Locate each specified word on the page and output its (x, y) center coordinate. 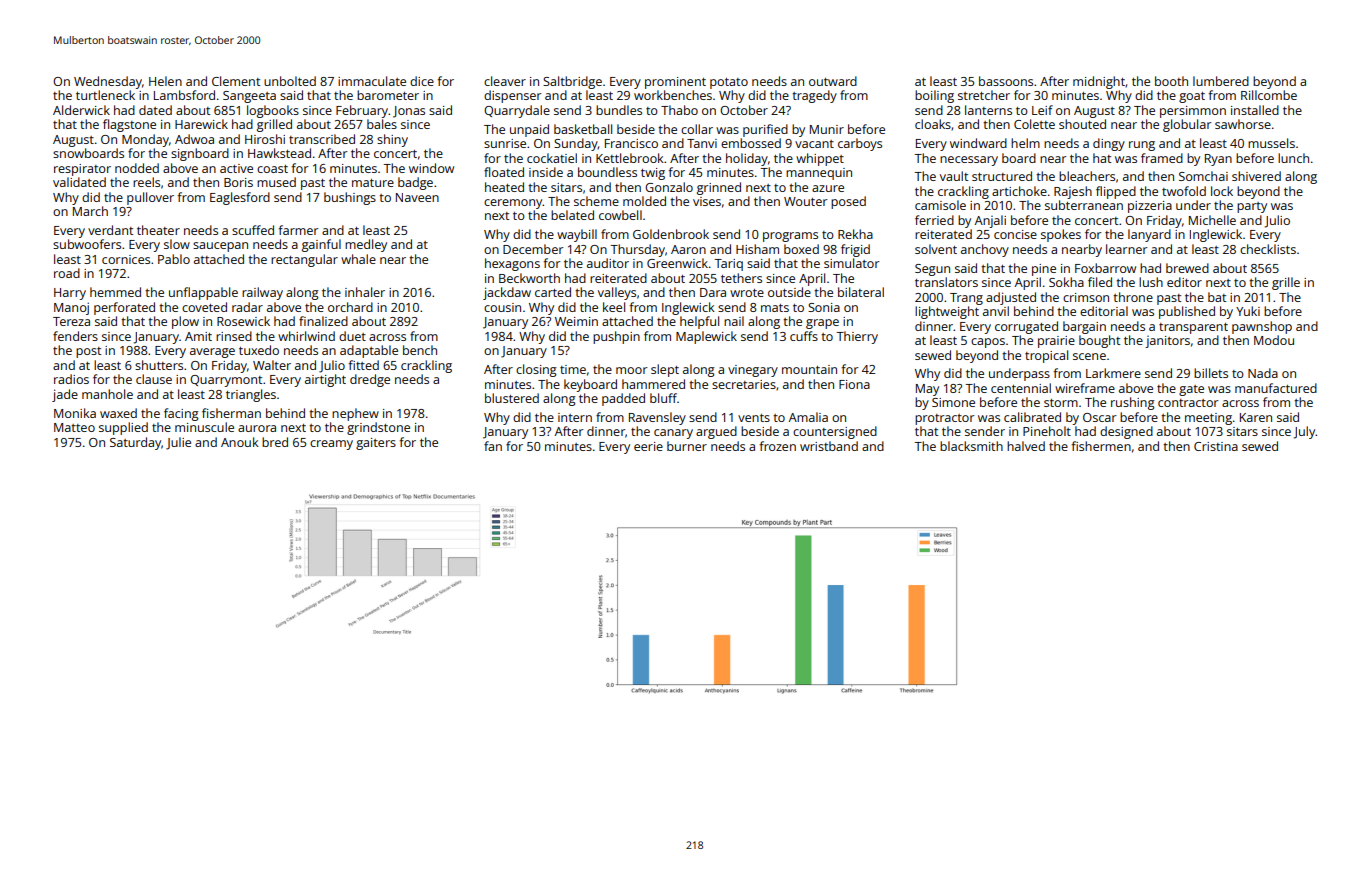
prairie (1056, 342)
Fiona (854, 384)
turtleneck (105, 95)
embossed (751, 143)
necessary (969, 161)
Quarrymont (226, 381)
